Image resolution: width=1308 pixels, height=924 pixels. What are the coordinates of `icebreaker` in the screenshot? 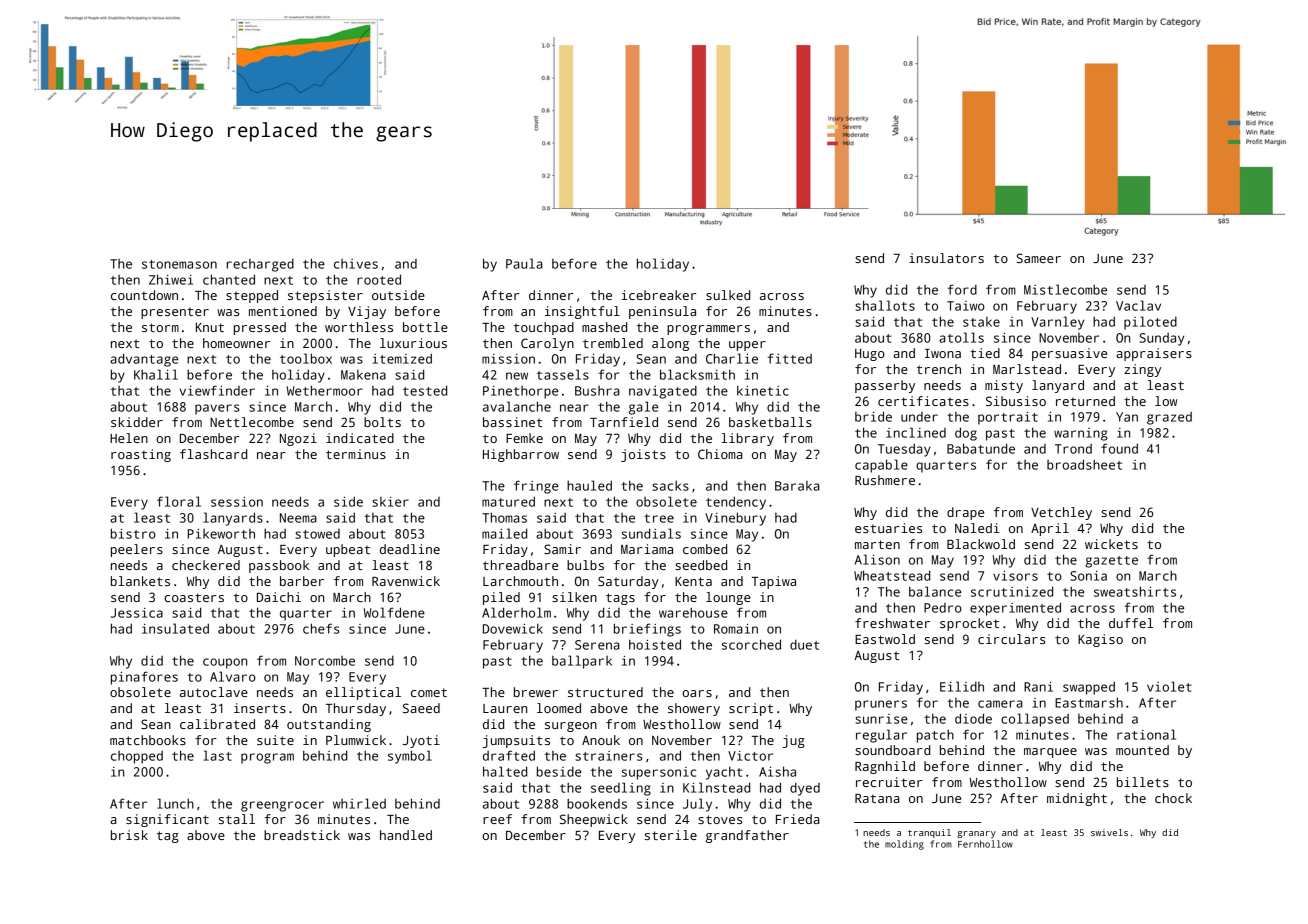 It's located at (659, 295).
